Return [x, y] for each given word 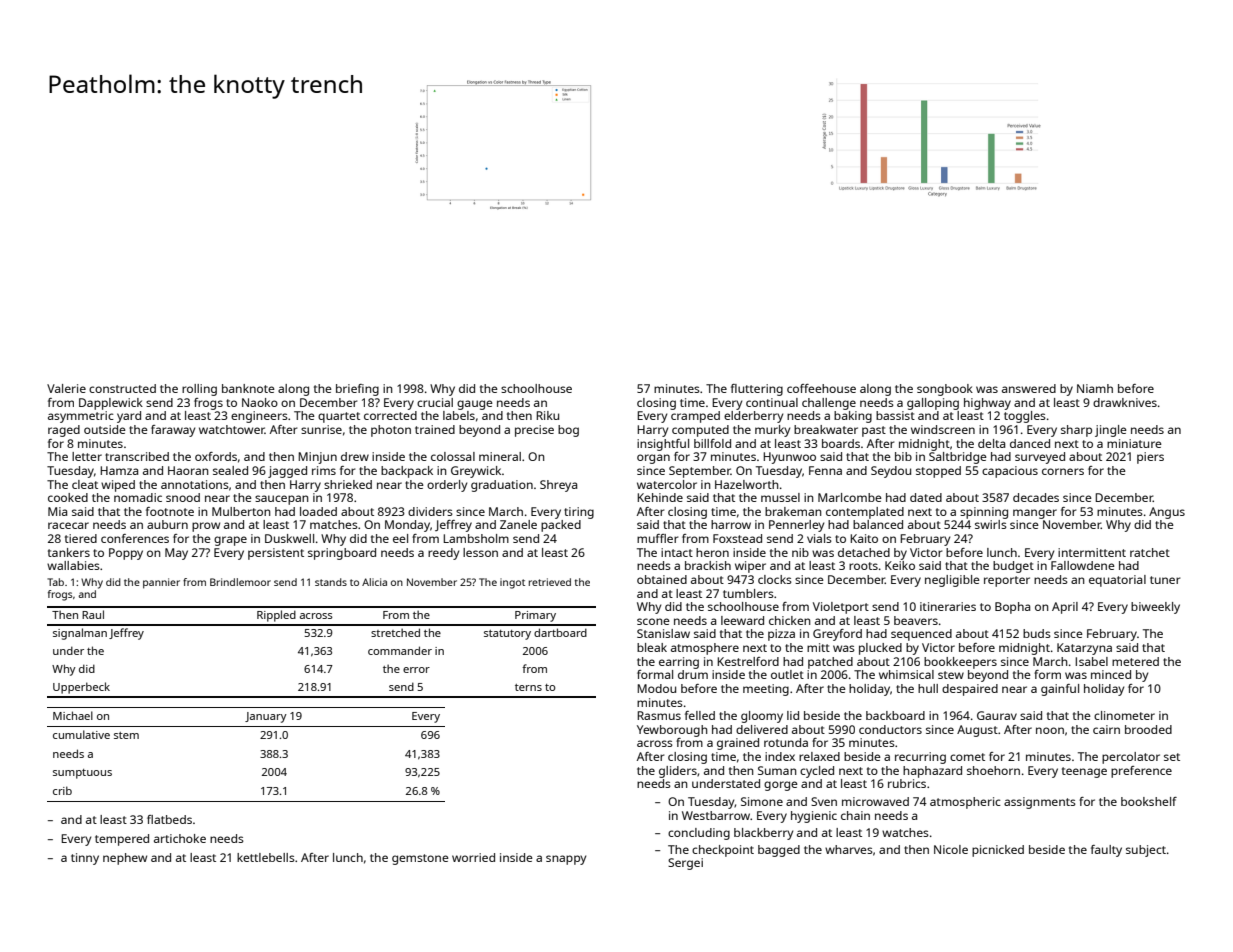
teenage [1084, 772]
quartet [339, 417]
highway [987, 404]
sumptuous [82, 774]
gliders [678, 772]
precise [534, 431]
